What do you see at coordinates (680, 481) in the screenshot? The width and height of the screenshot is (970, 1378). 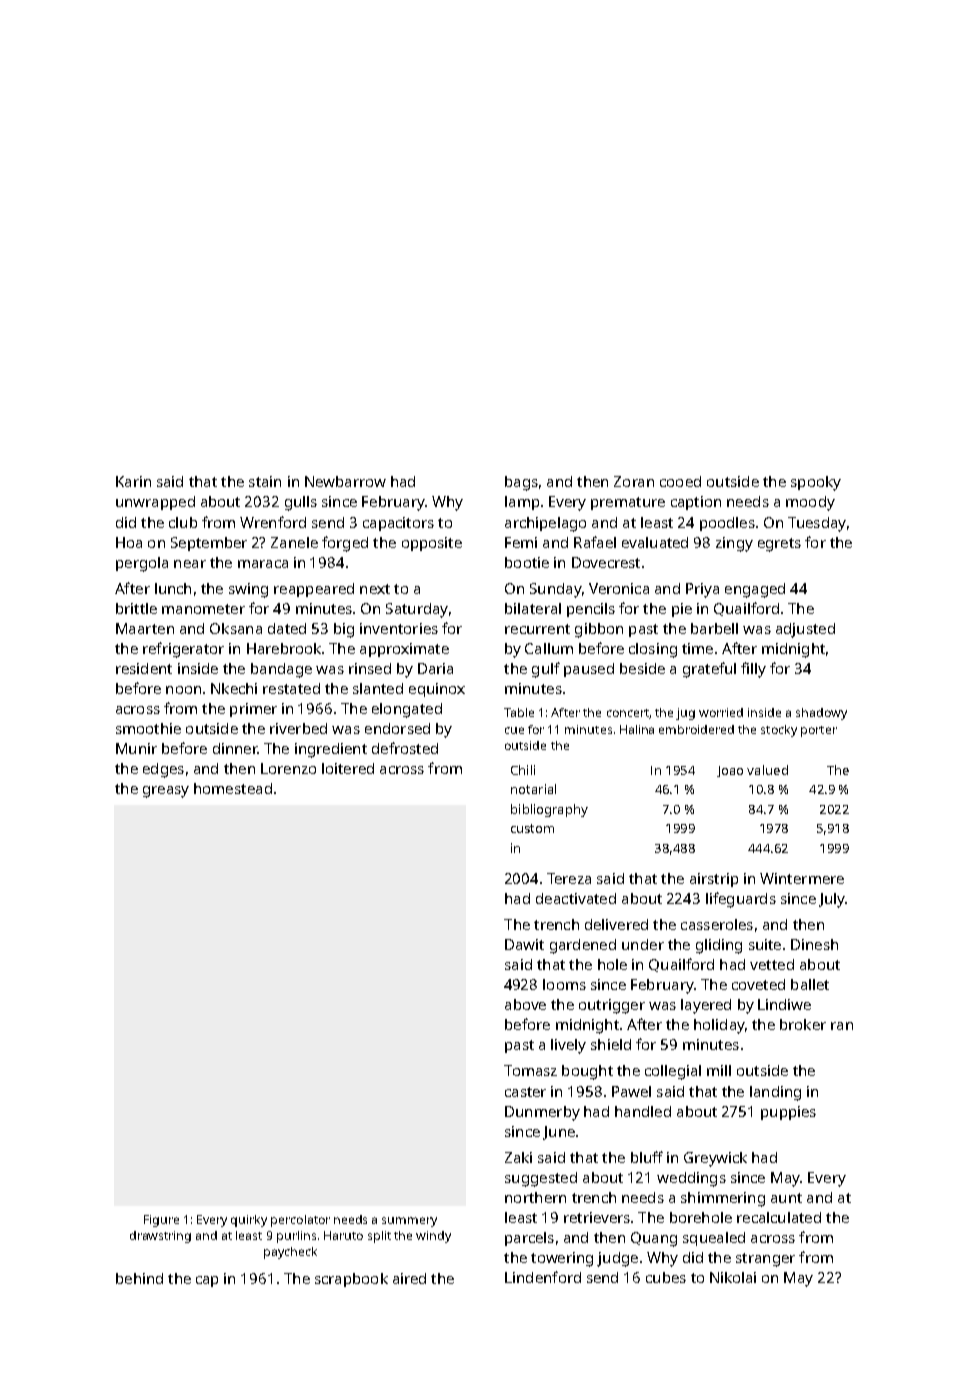 I see `cooed` at bounding box center [680, 481].
